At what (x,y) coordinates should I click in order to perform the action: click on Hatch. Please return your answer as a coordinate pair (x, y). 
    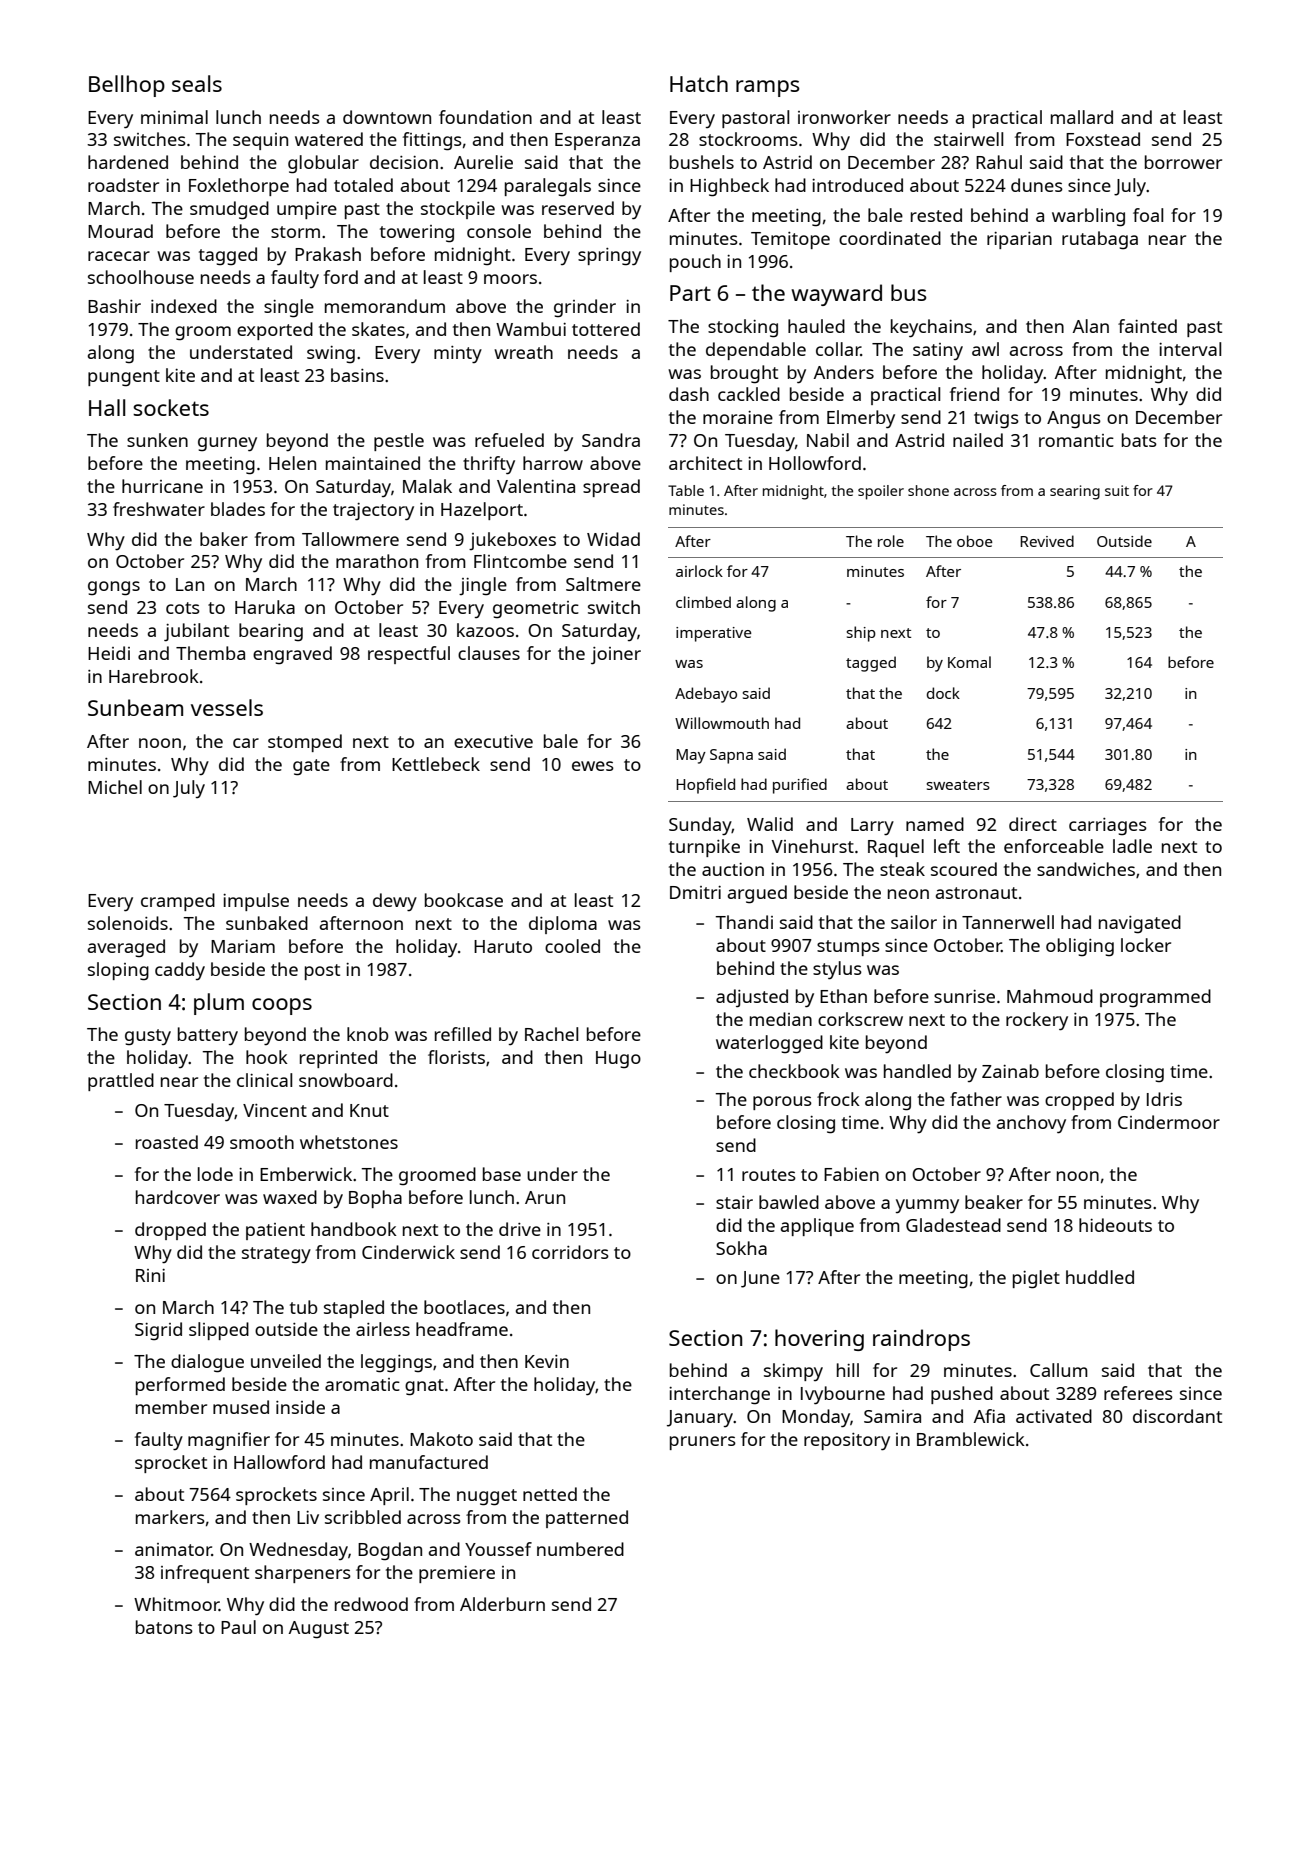
    Looking at the image, I should click on (699, 83).
